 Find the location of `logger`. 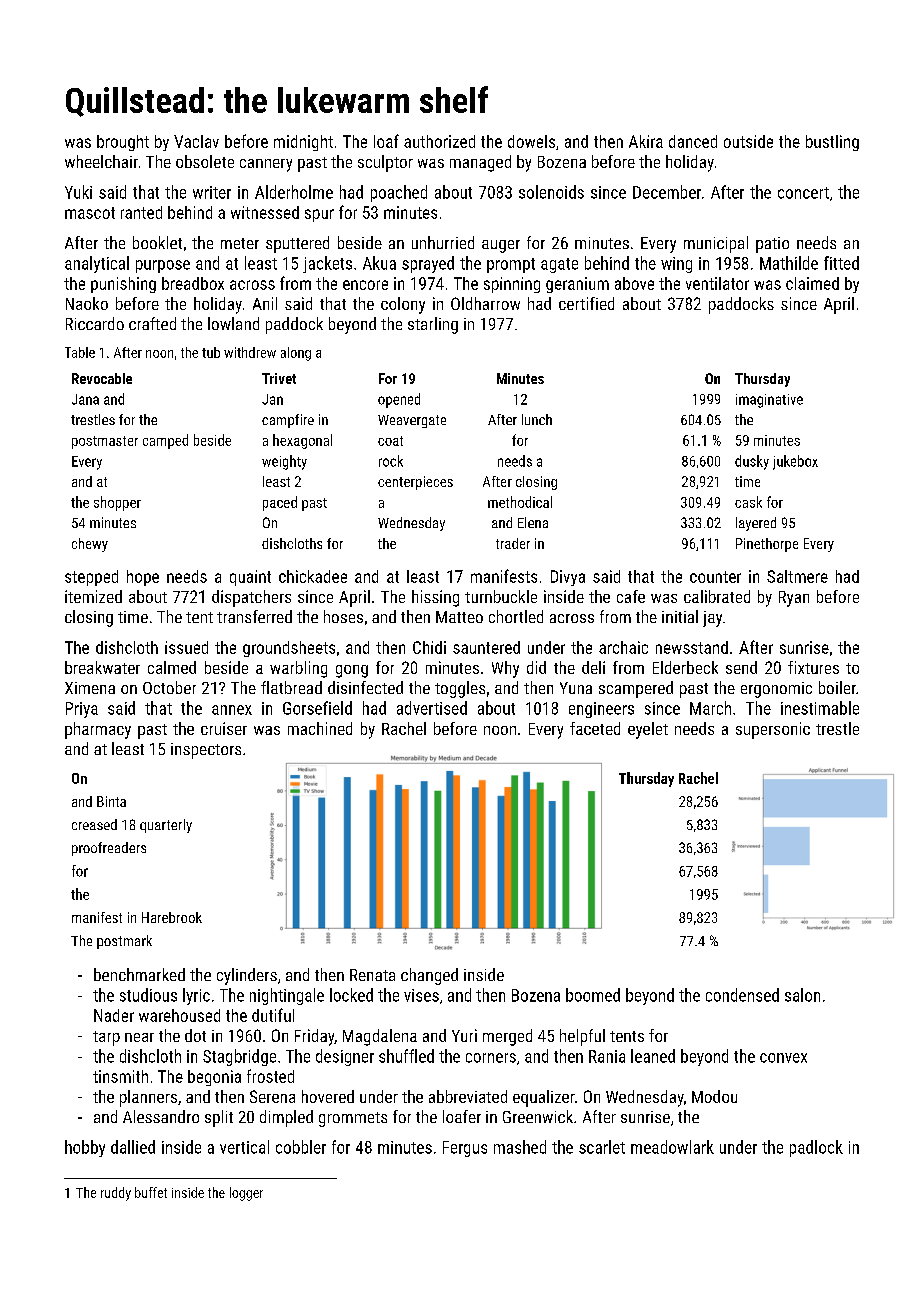

logger is located at coordinates (246, 1194).
